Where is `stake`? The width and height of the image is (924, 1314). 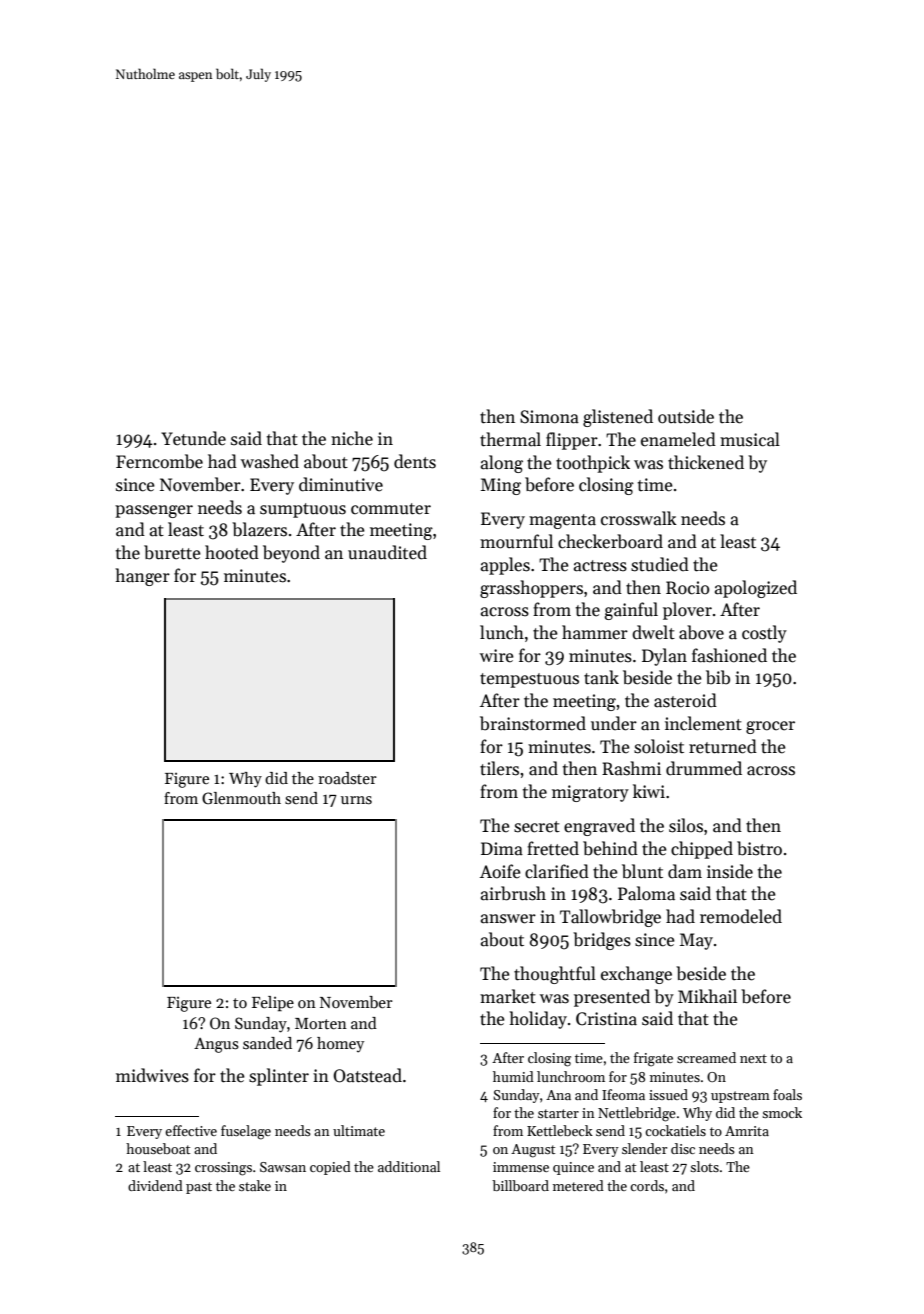
stake is located at coordinates (255, 1185).
